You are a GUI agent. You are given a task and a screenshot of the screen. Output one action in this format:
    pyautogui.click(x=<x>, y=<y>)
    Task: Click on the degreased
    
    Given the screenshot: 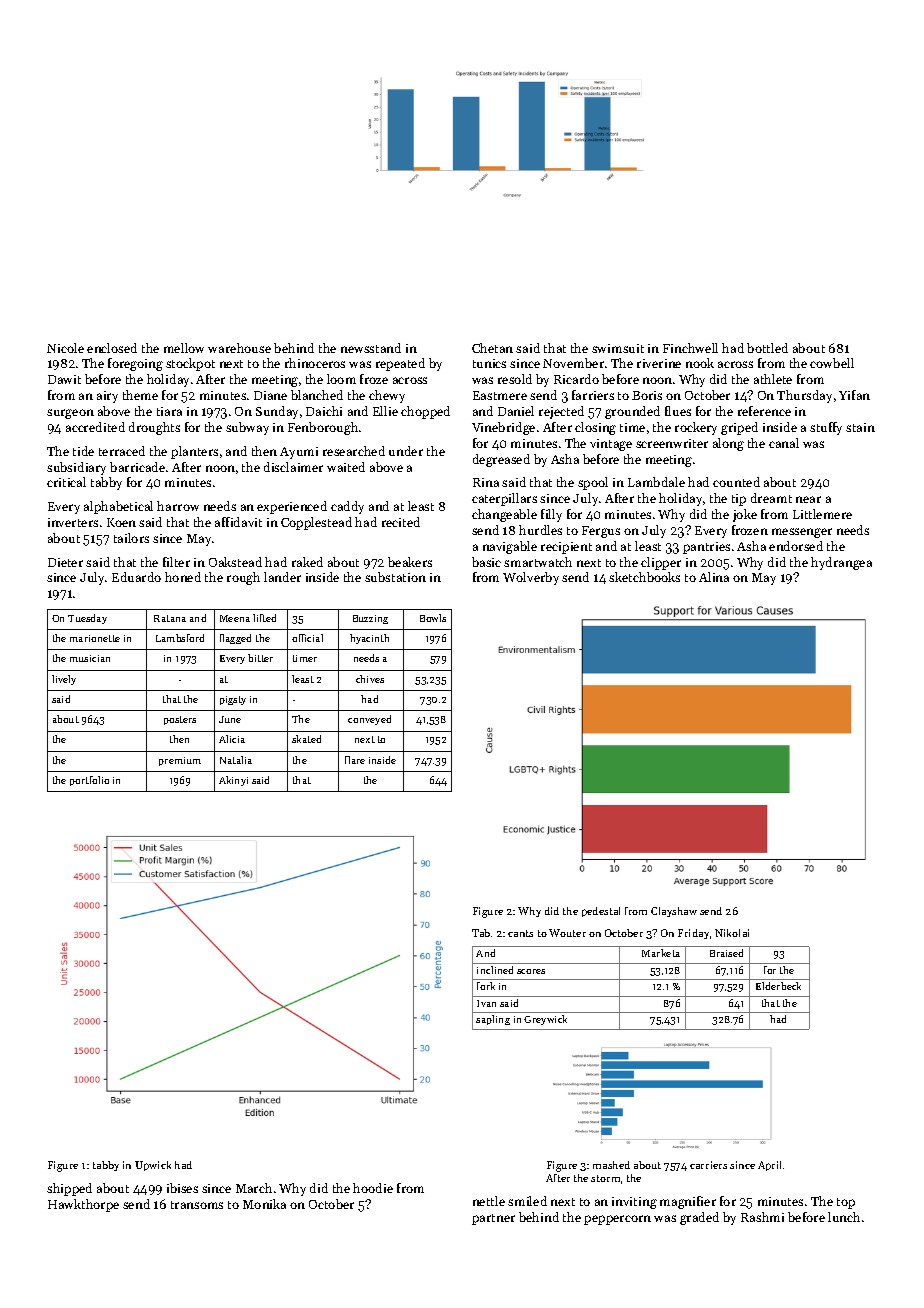 What is the action you would take?
    pyautogui.click(x=501, y=460)
